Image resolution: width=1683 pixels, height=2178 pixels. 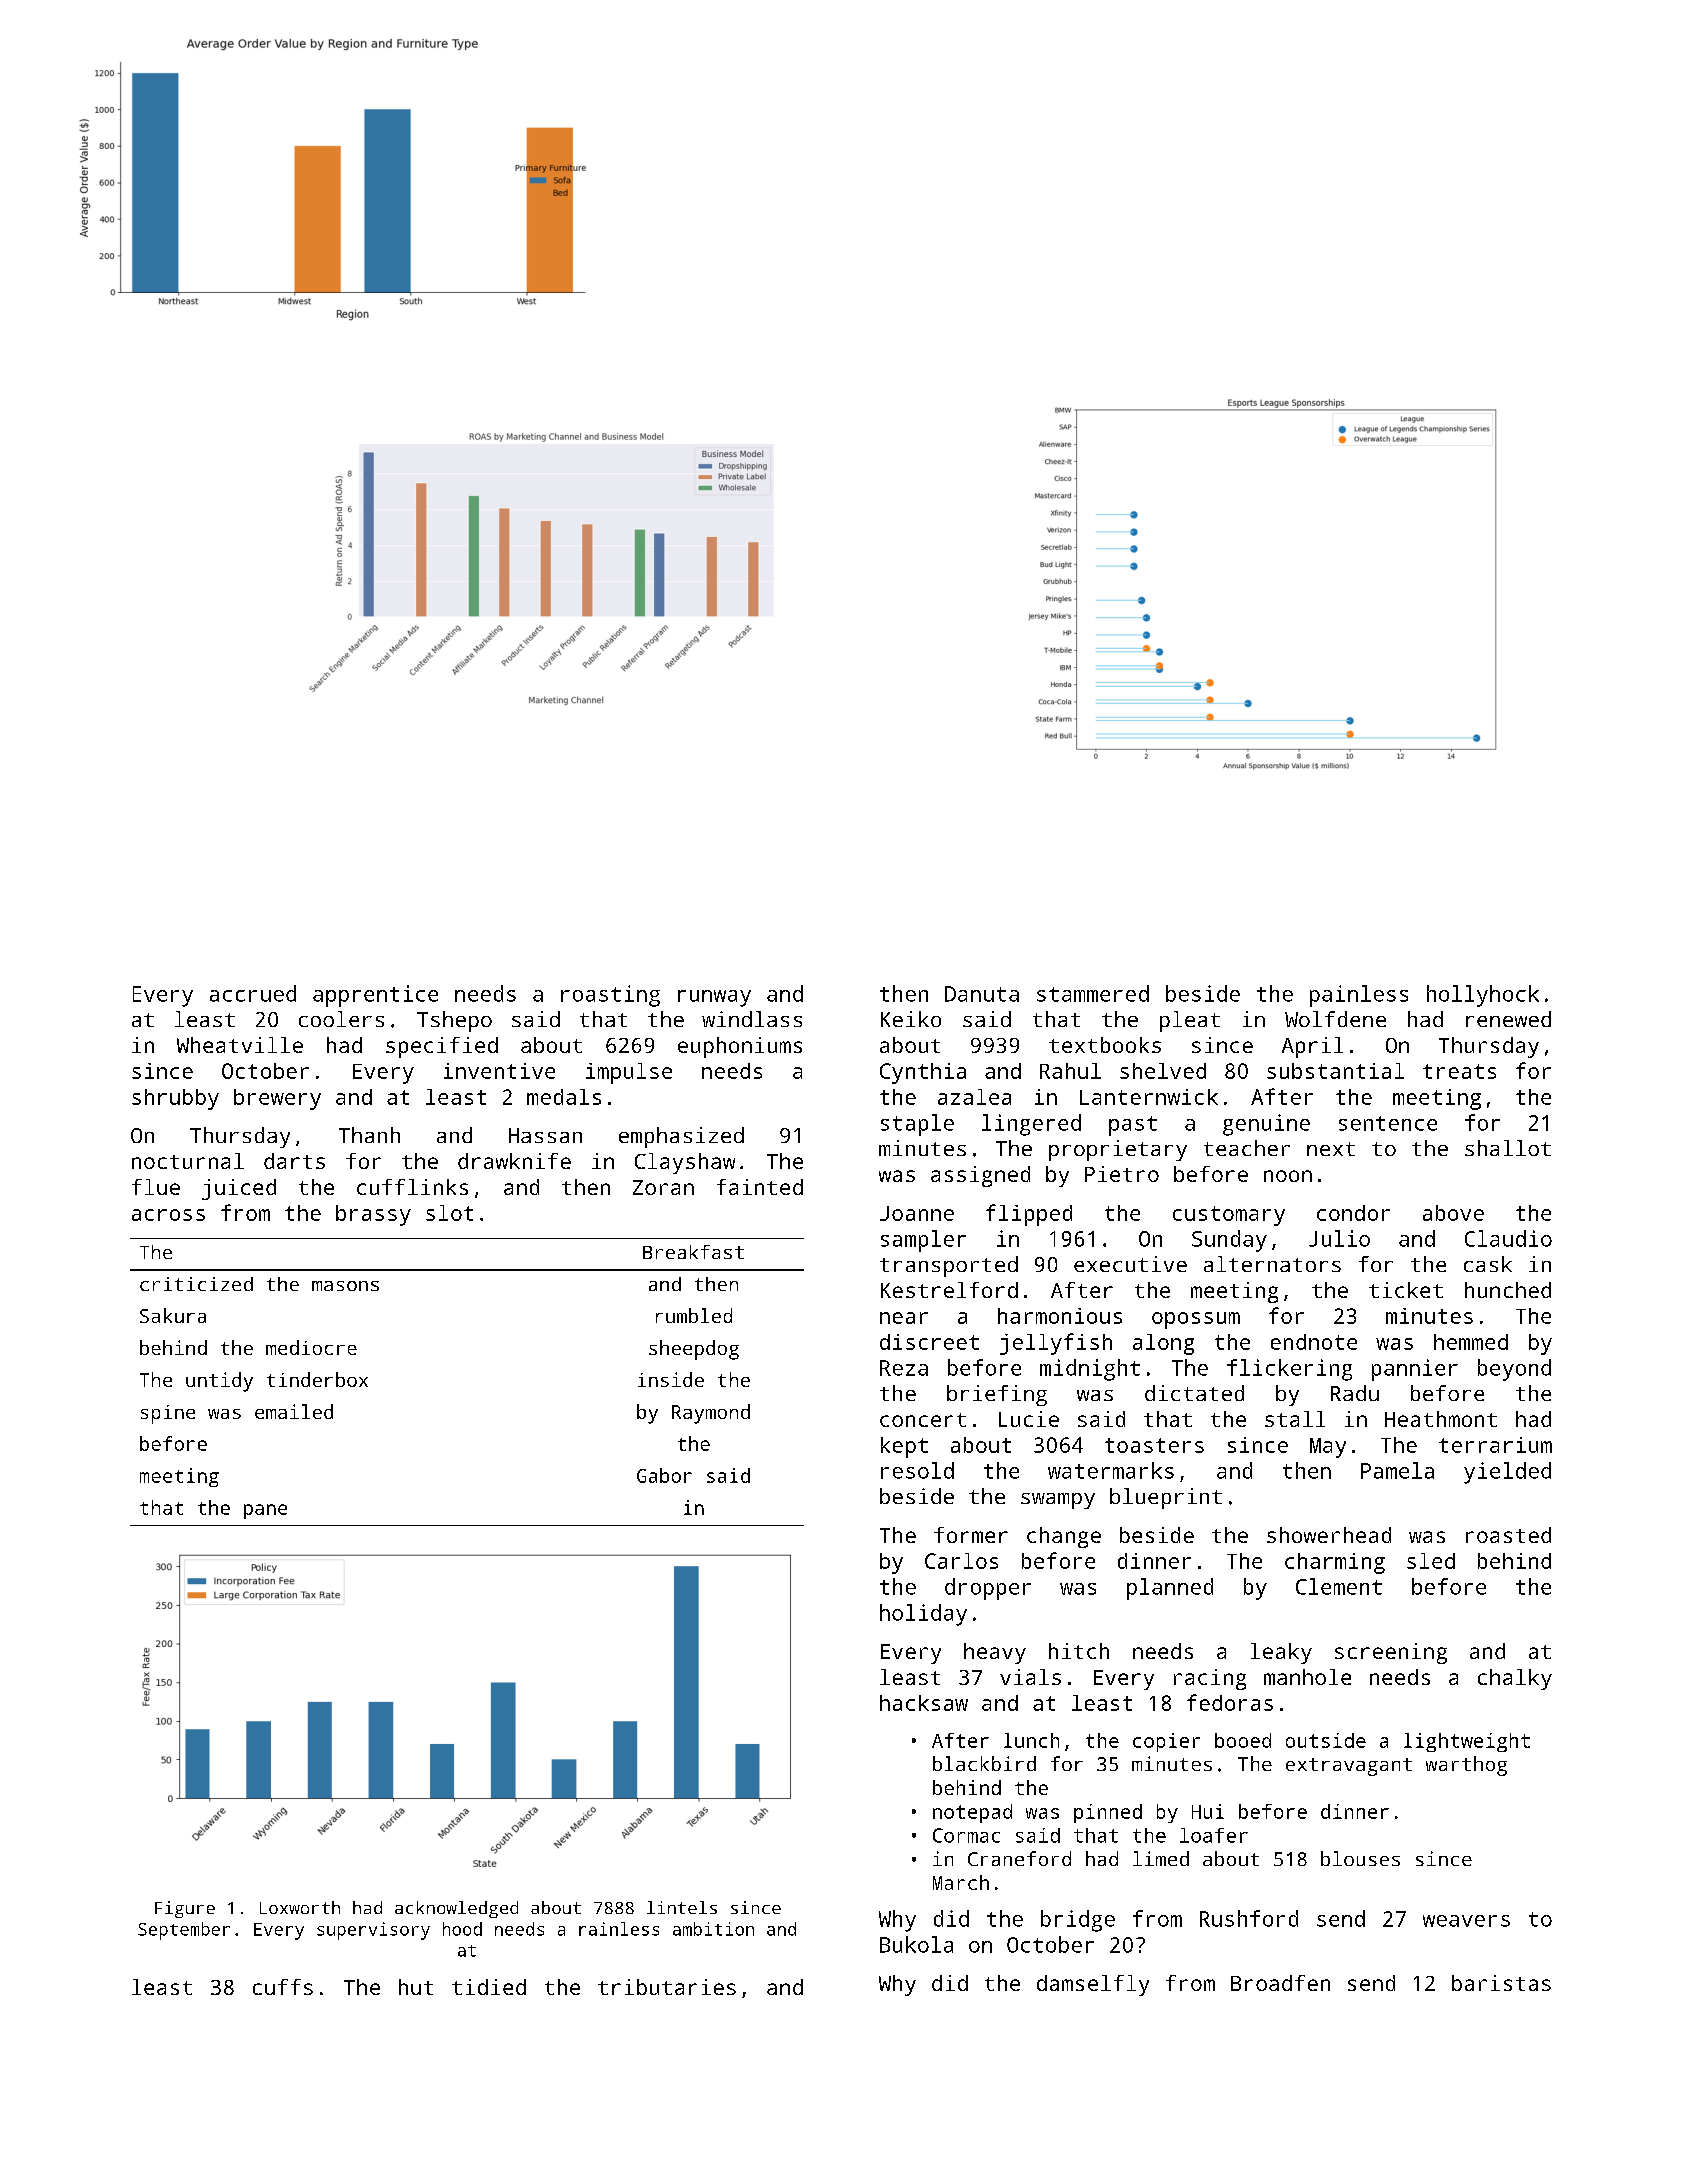 I want to click on discreet, so click(x=929, y=1342).
